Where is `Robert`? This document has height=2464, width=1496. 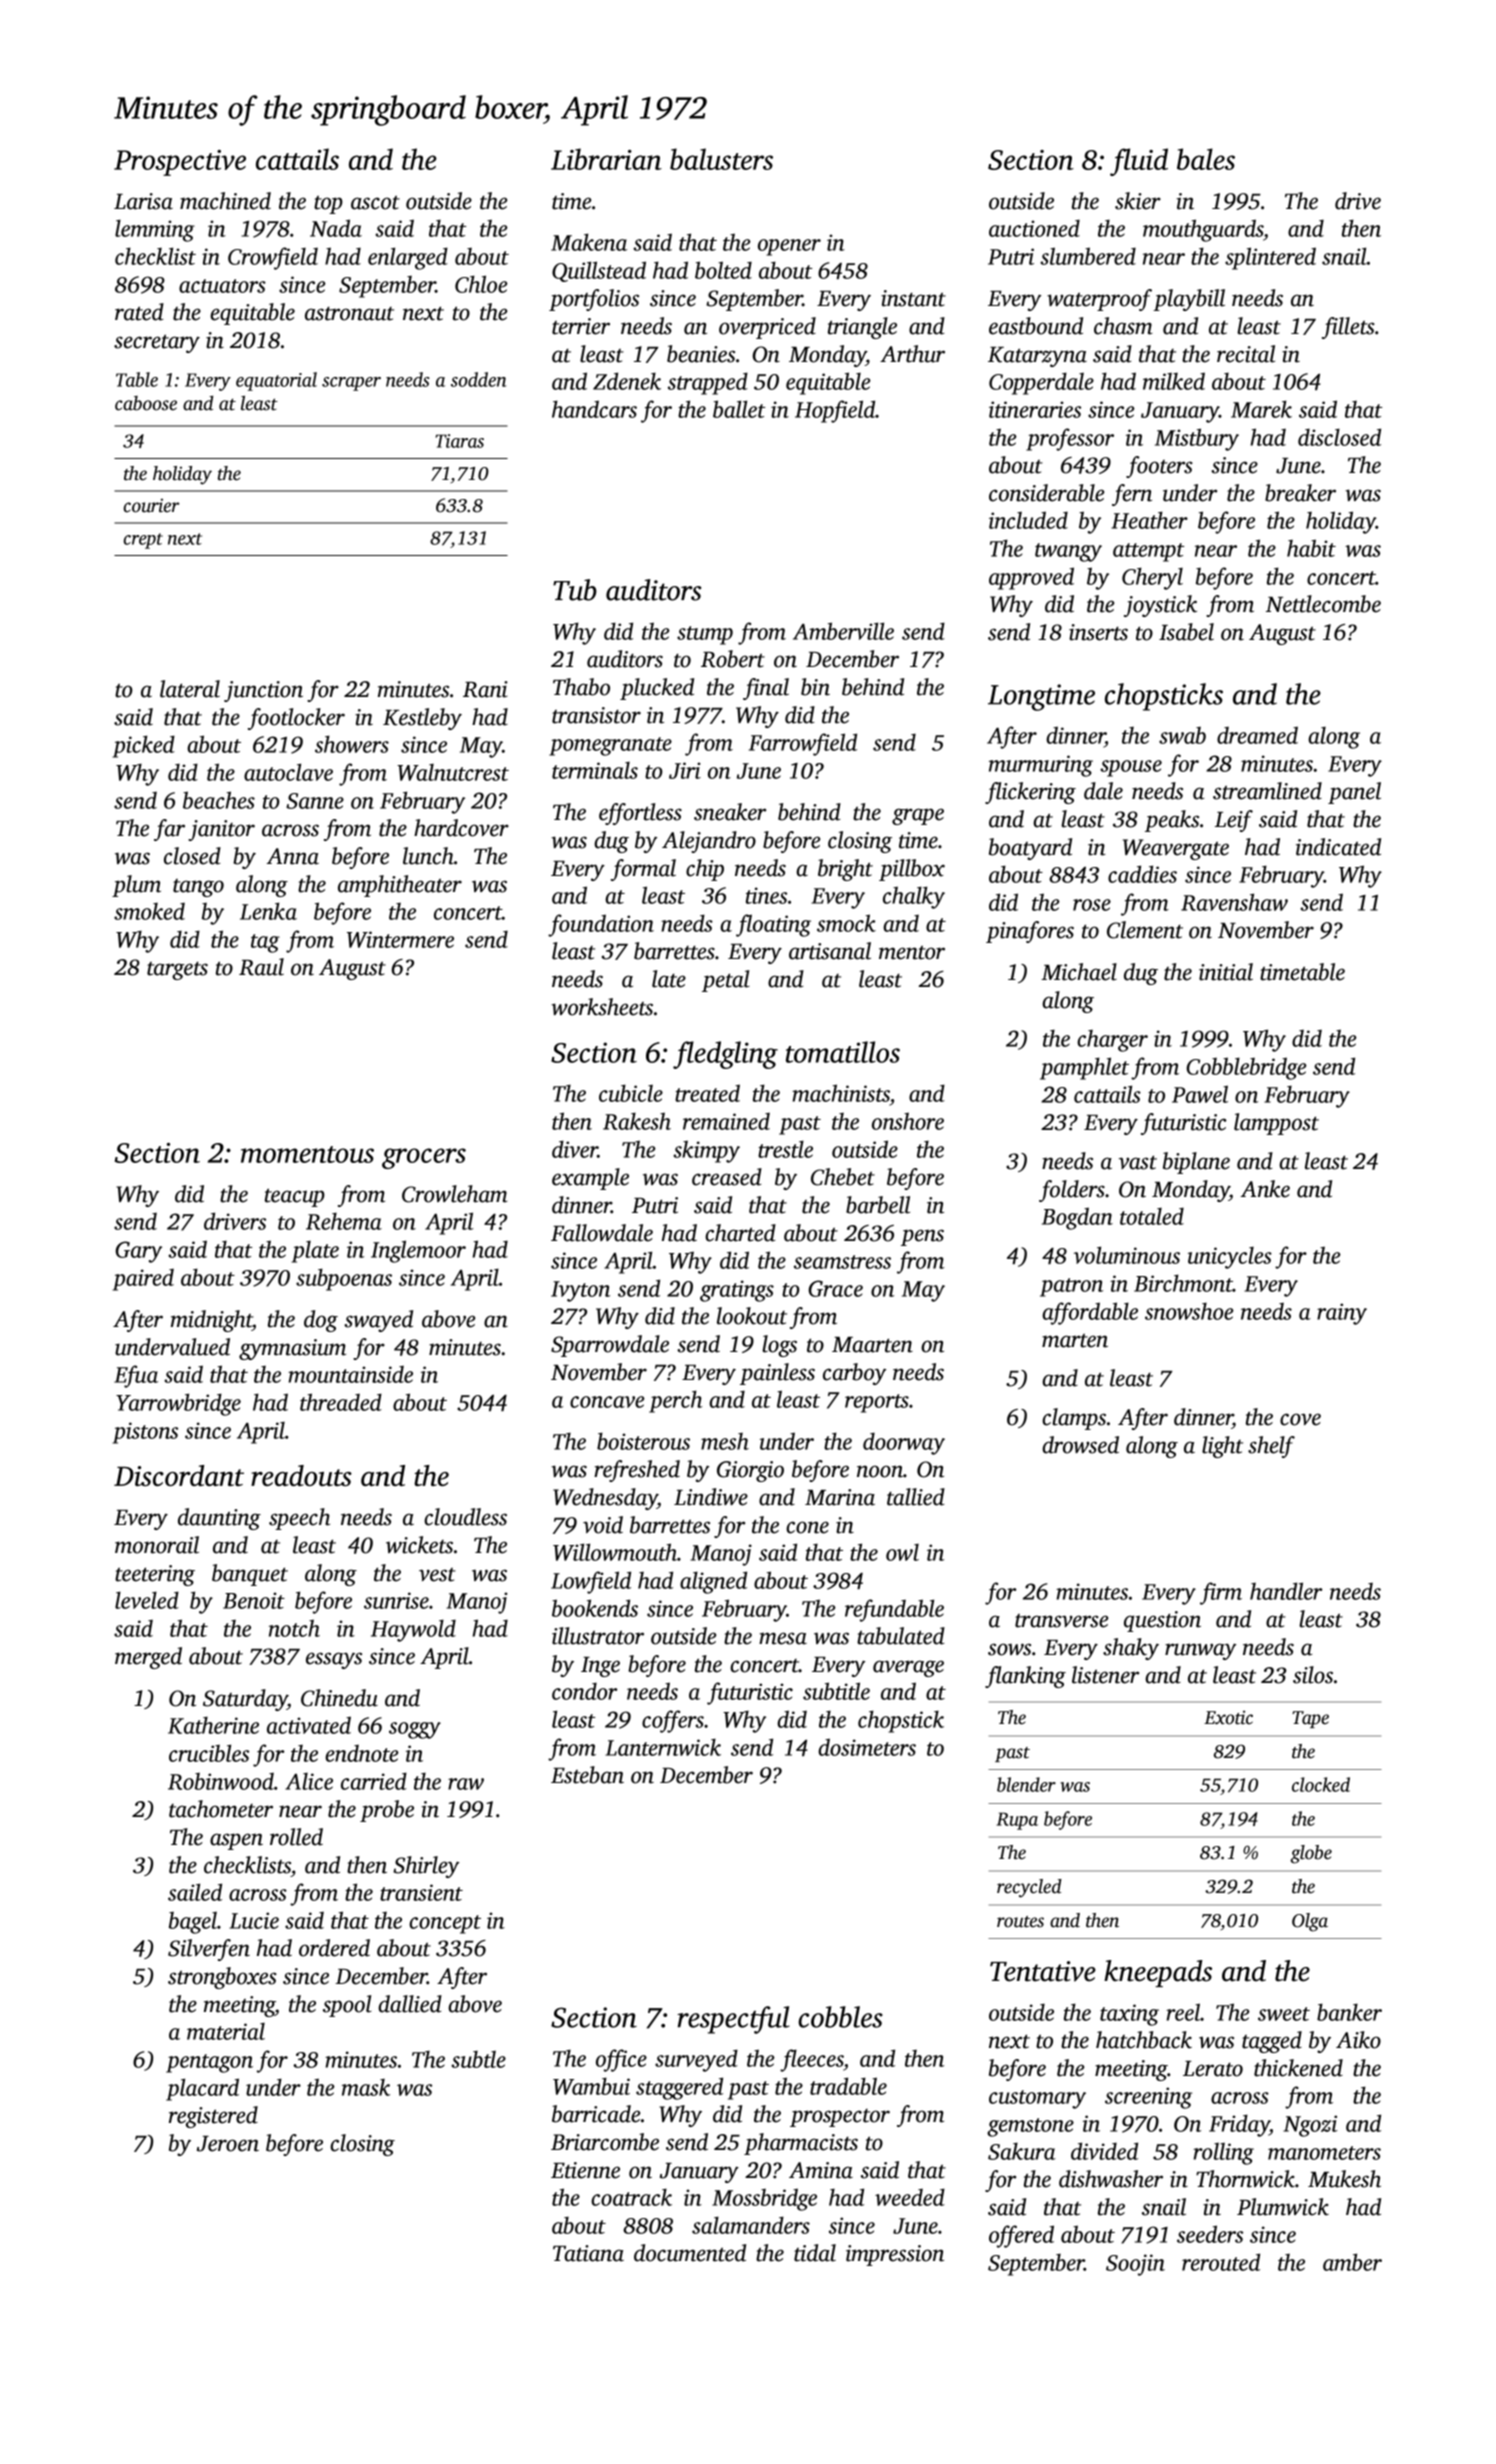 Robert is located at coordinates (733, 659).
